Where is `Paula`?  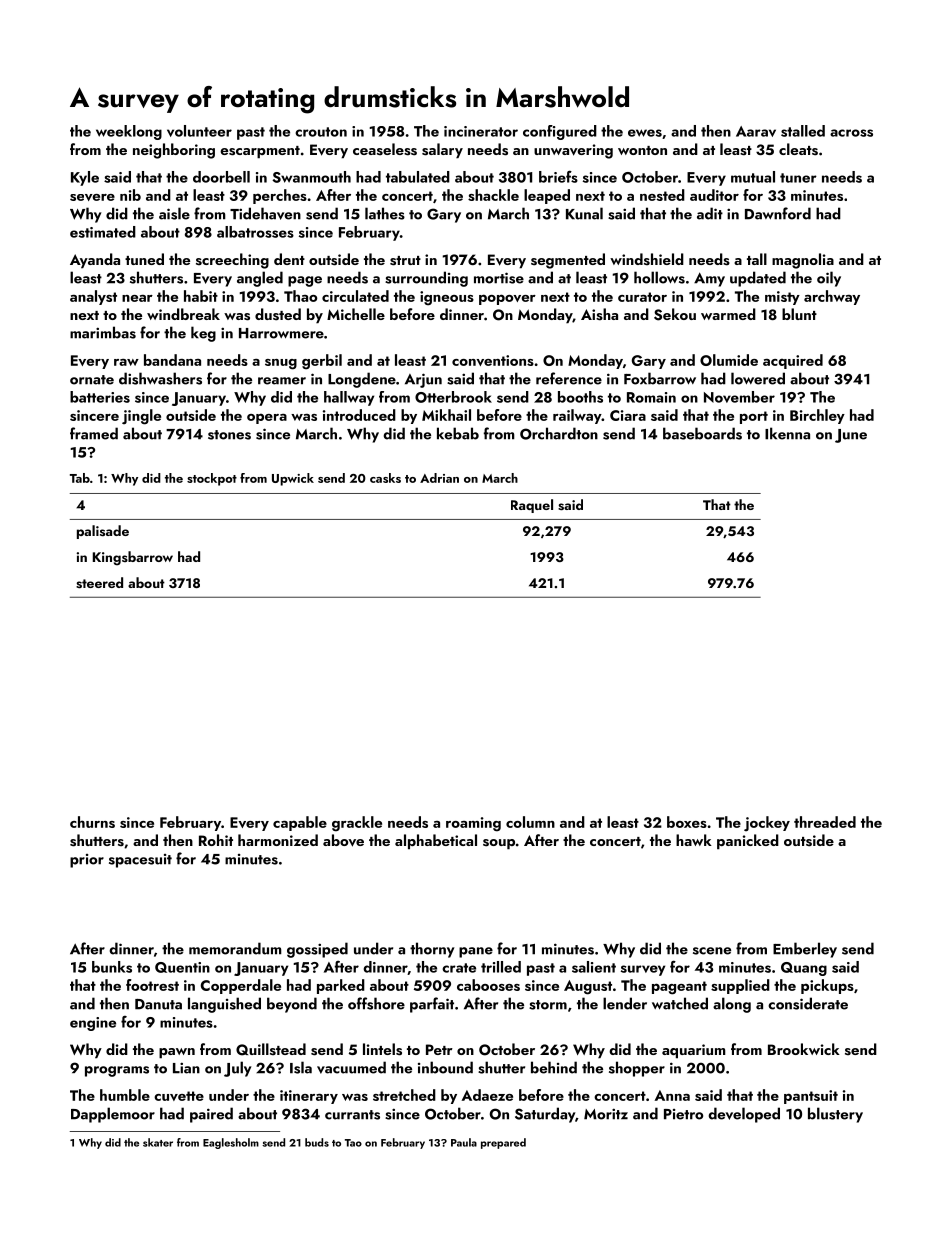 Paula is located at coordinates (464, 1142).
